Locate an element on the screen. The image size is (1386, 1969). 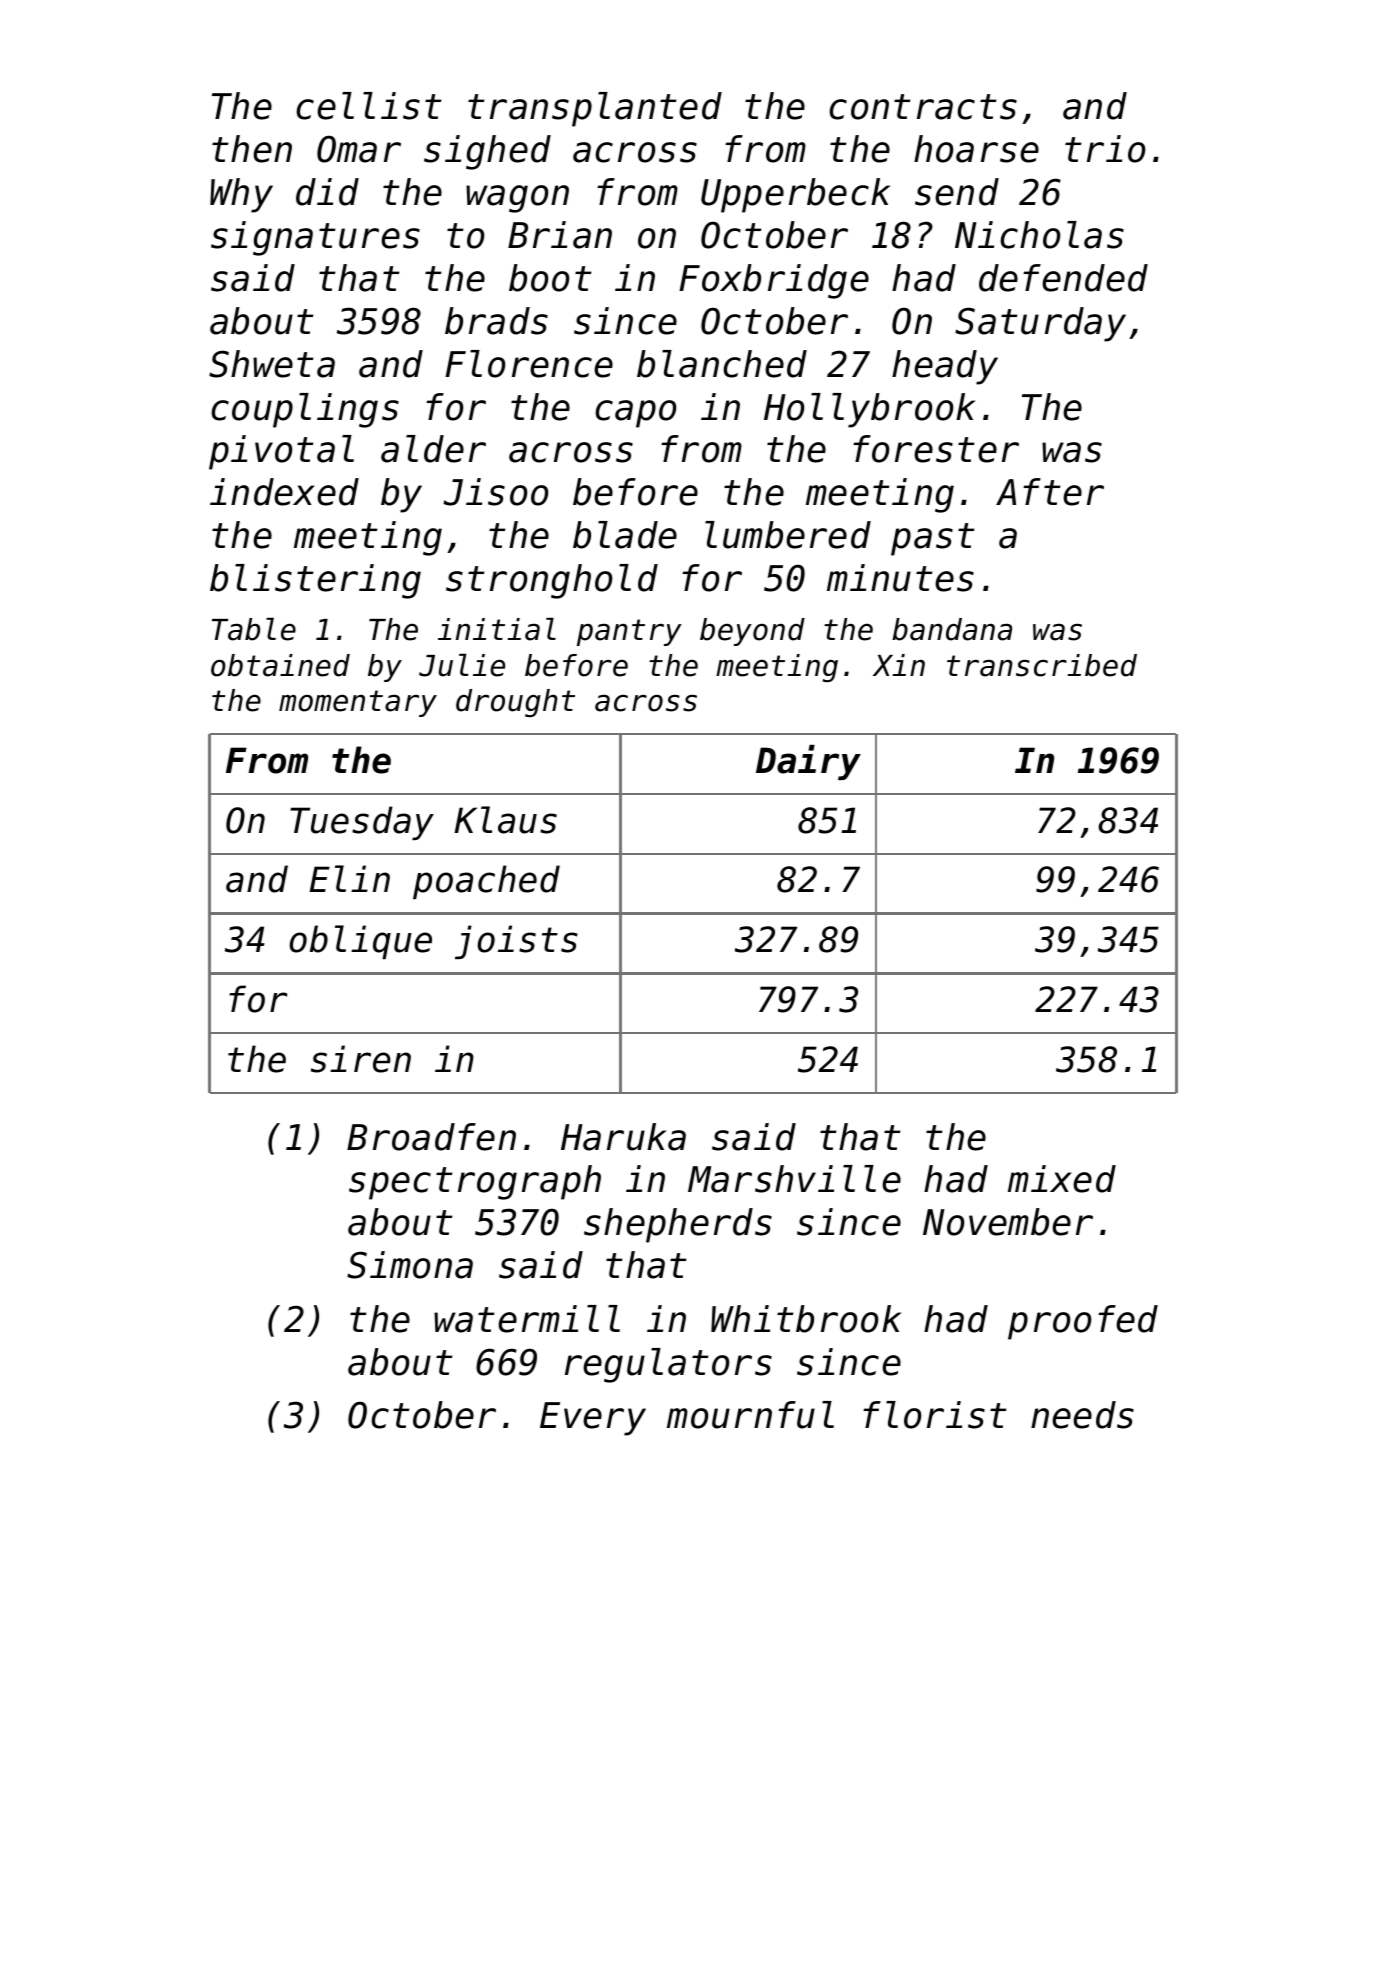
cellist is located at coordinates (369, 106).
